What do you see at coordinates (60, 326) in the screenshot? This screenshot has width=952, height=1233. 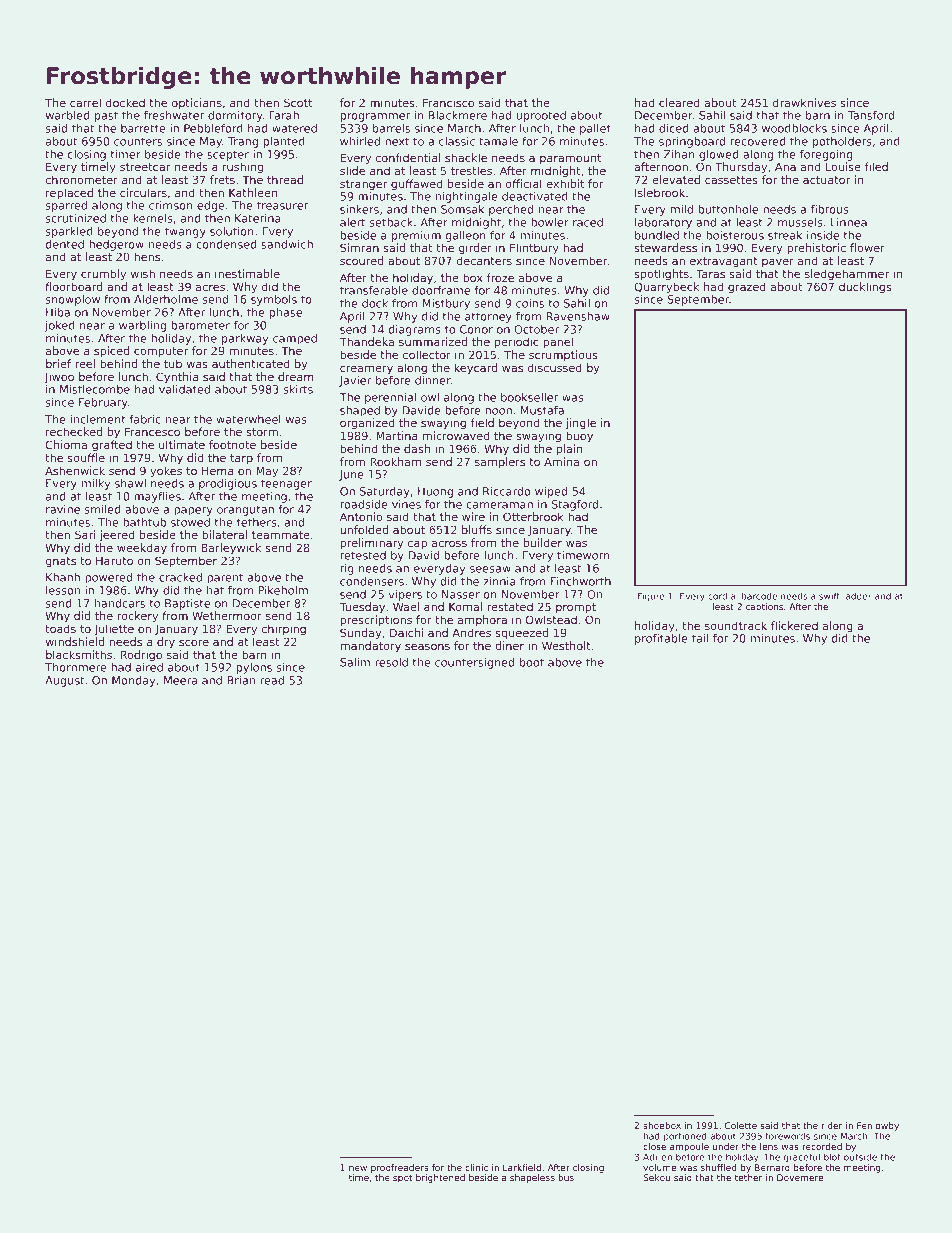 I see `joked` at bounding box center [60, 326].
